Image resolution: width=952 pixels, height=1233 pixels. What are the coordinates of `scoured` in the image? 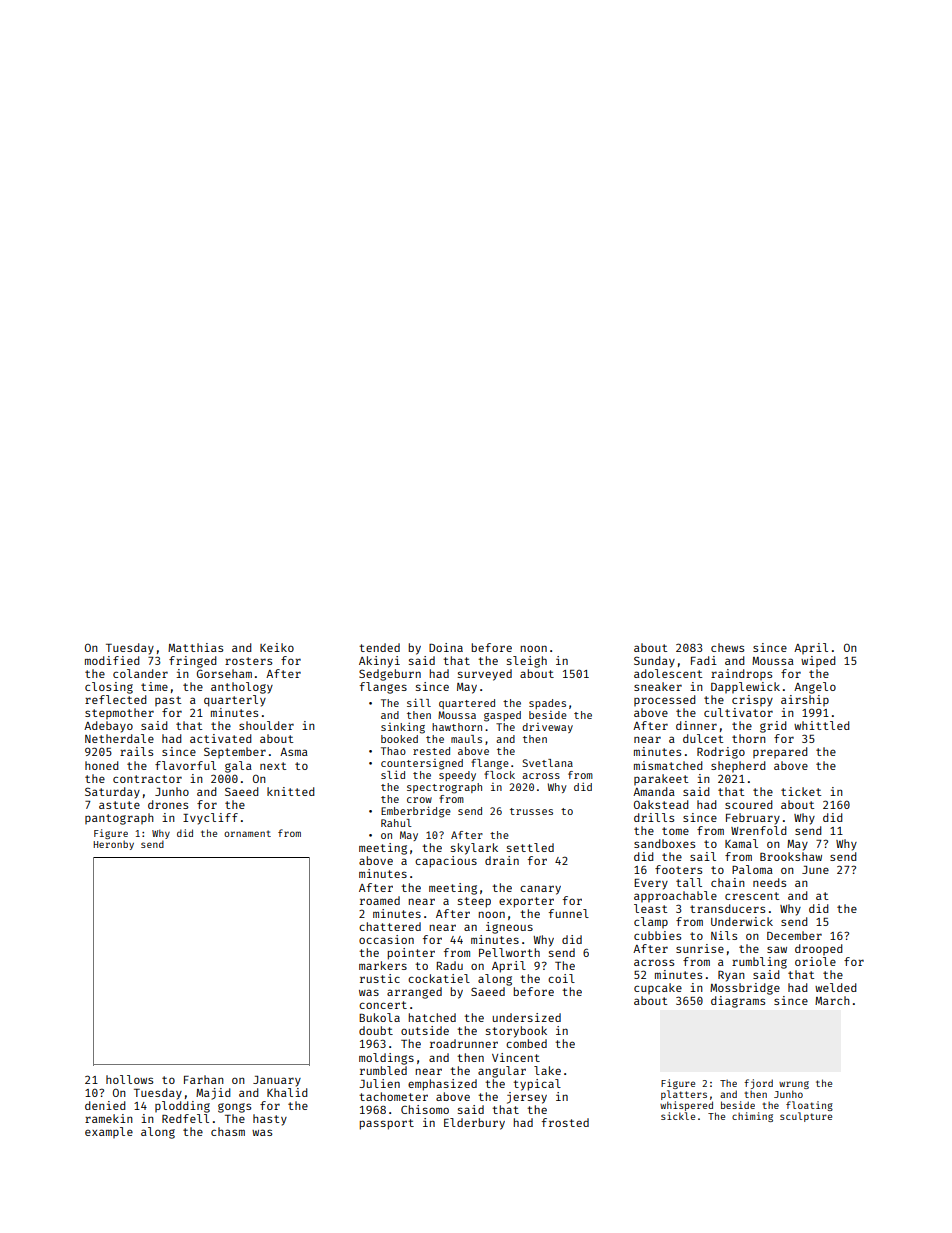 It's located at (749, 804).
